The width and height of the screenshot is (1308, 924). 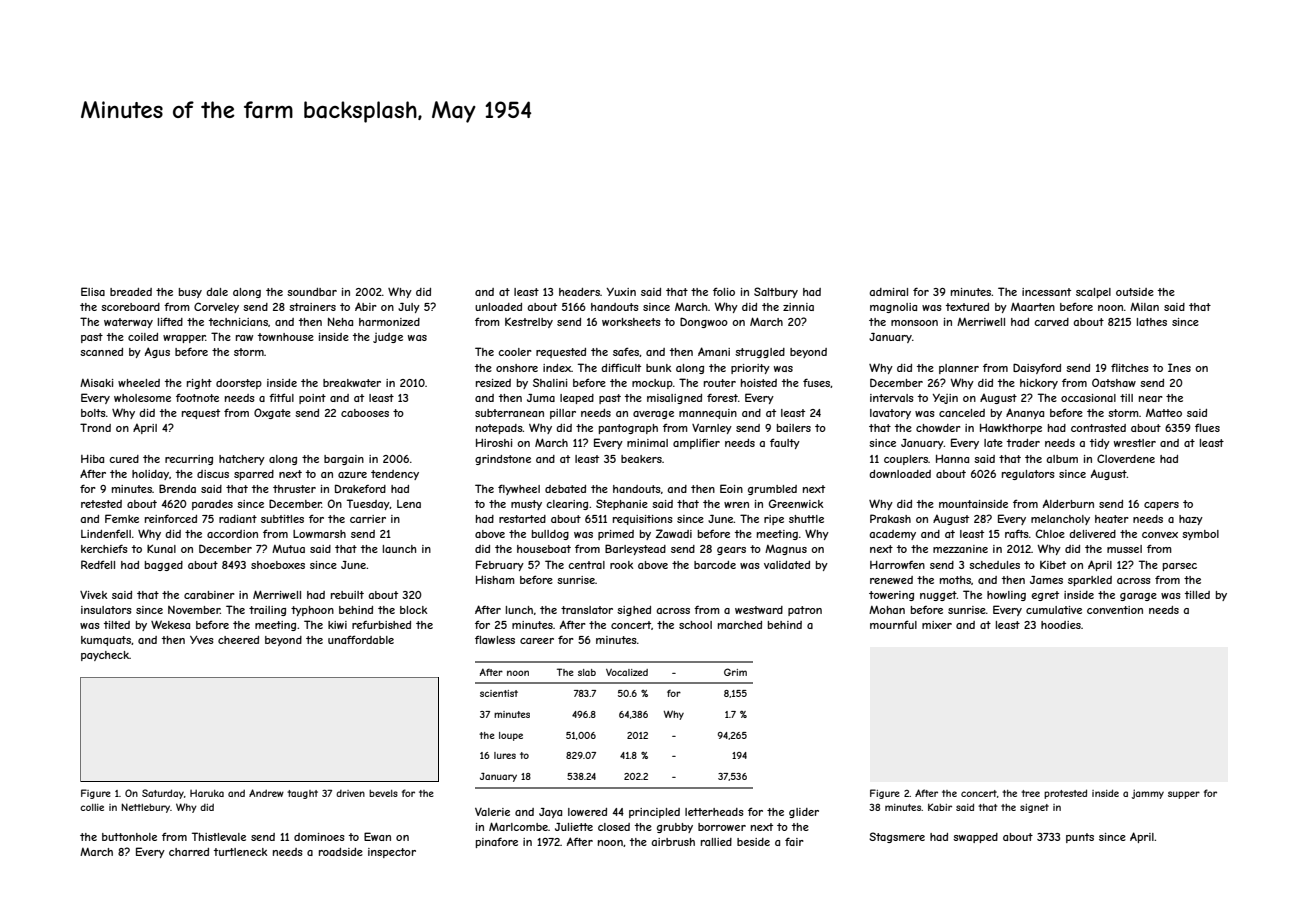 I want to click on punts, so click(x=1080, y=838).
